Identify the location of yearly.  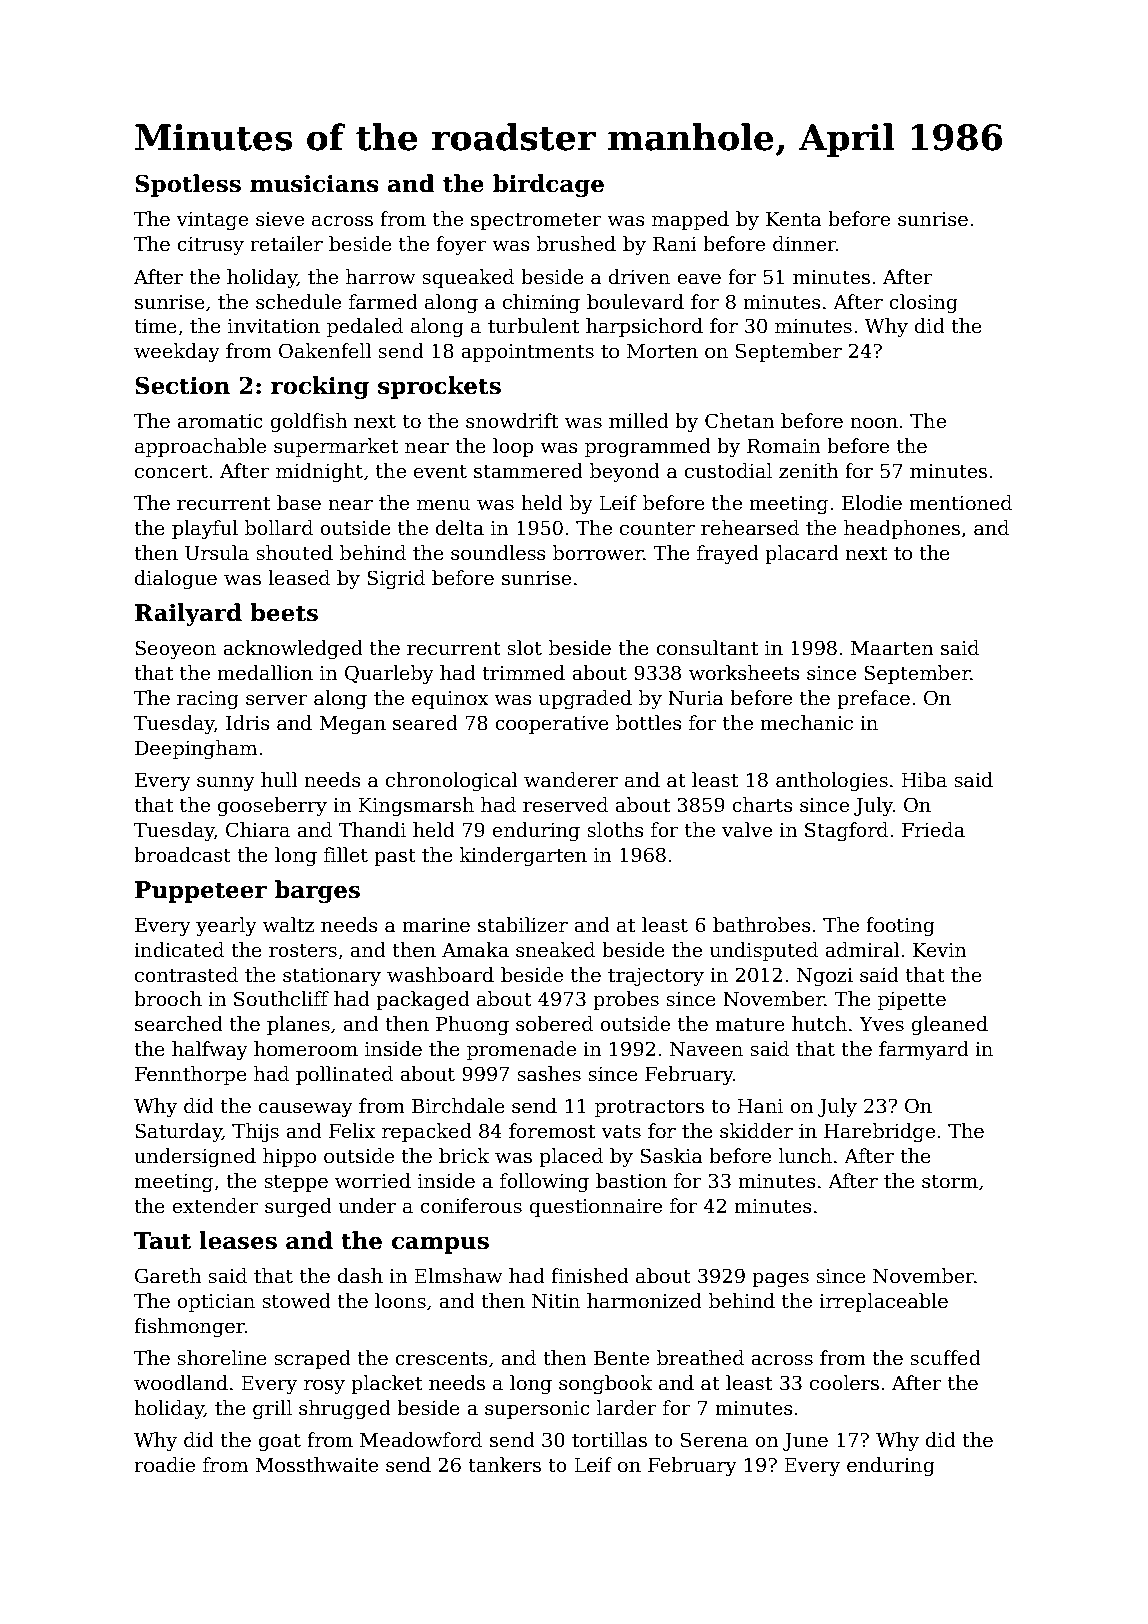
(226, 926).
